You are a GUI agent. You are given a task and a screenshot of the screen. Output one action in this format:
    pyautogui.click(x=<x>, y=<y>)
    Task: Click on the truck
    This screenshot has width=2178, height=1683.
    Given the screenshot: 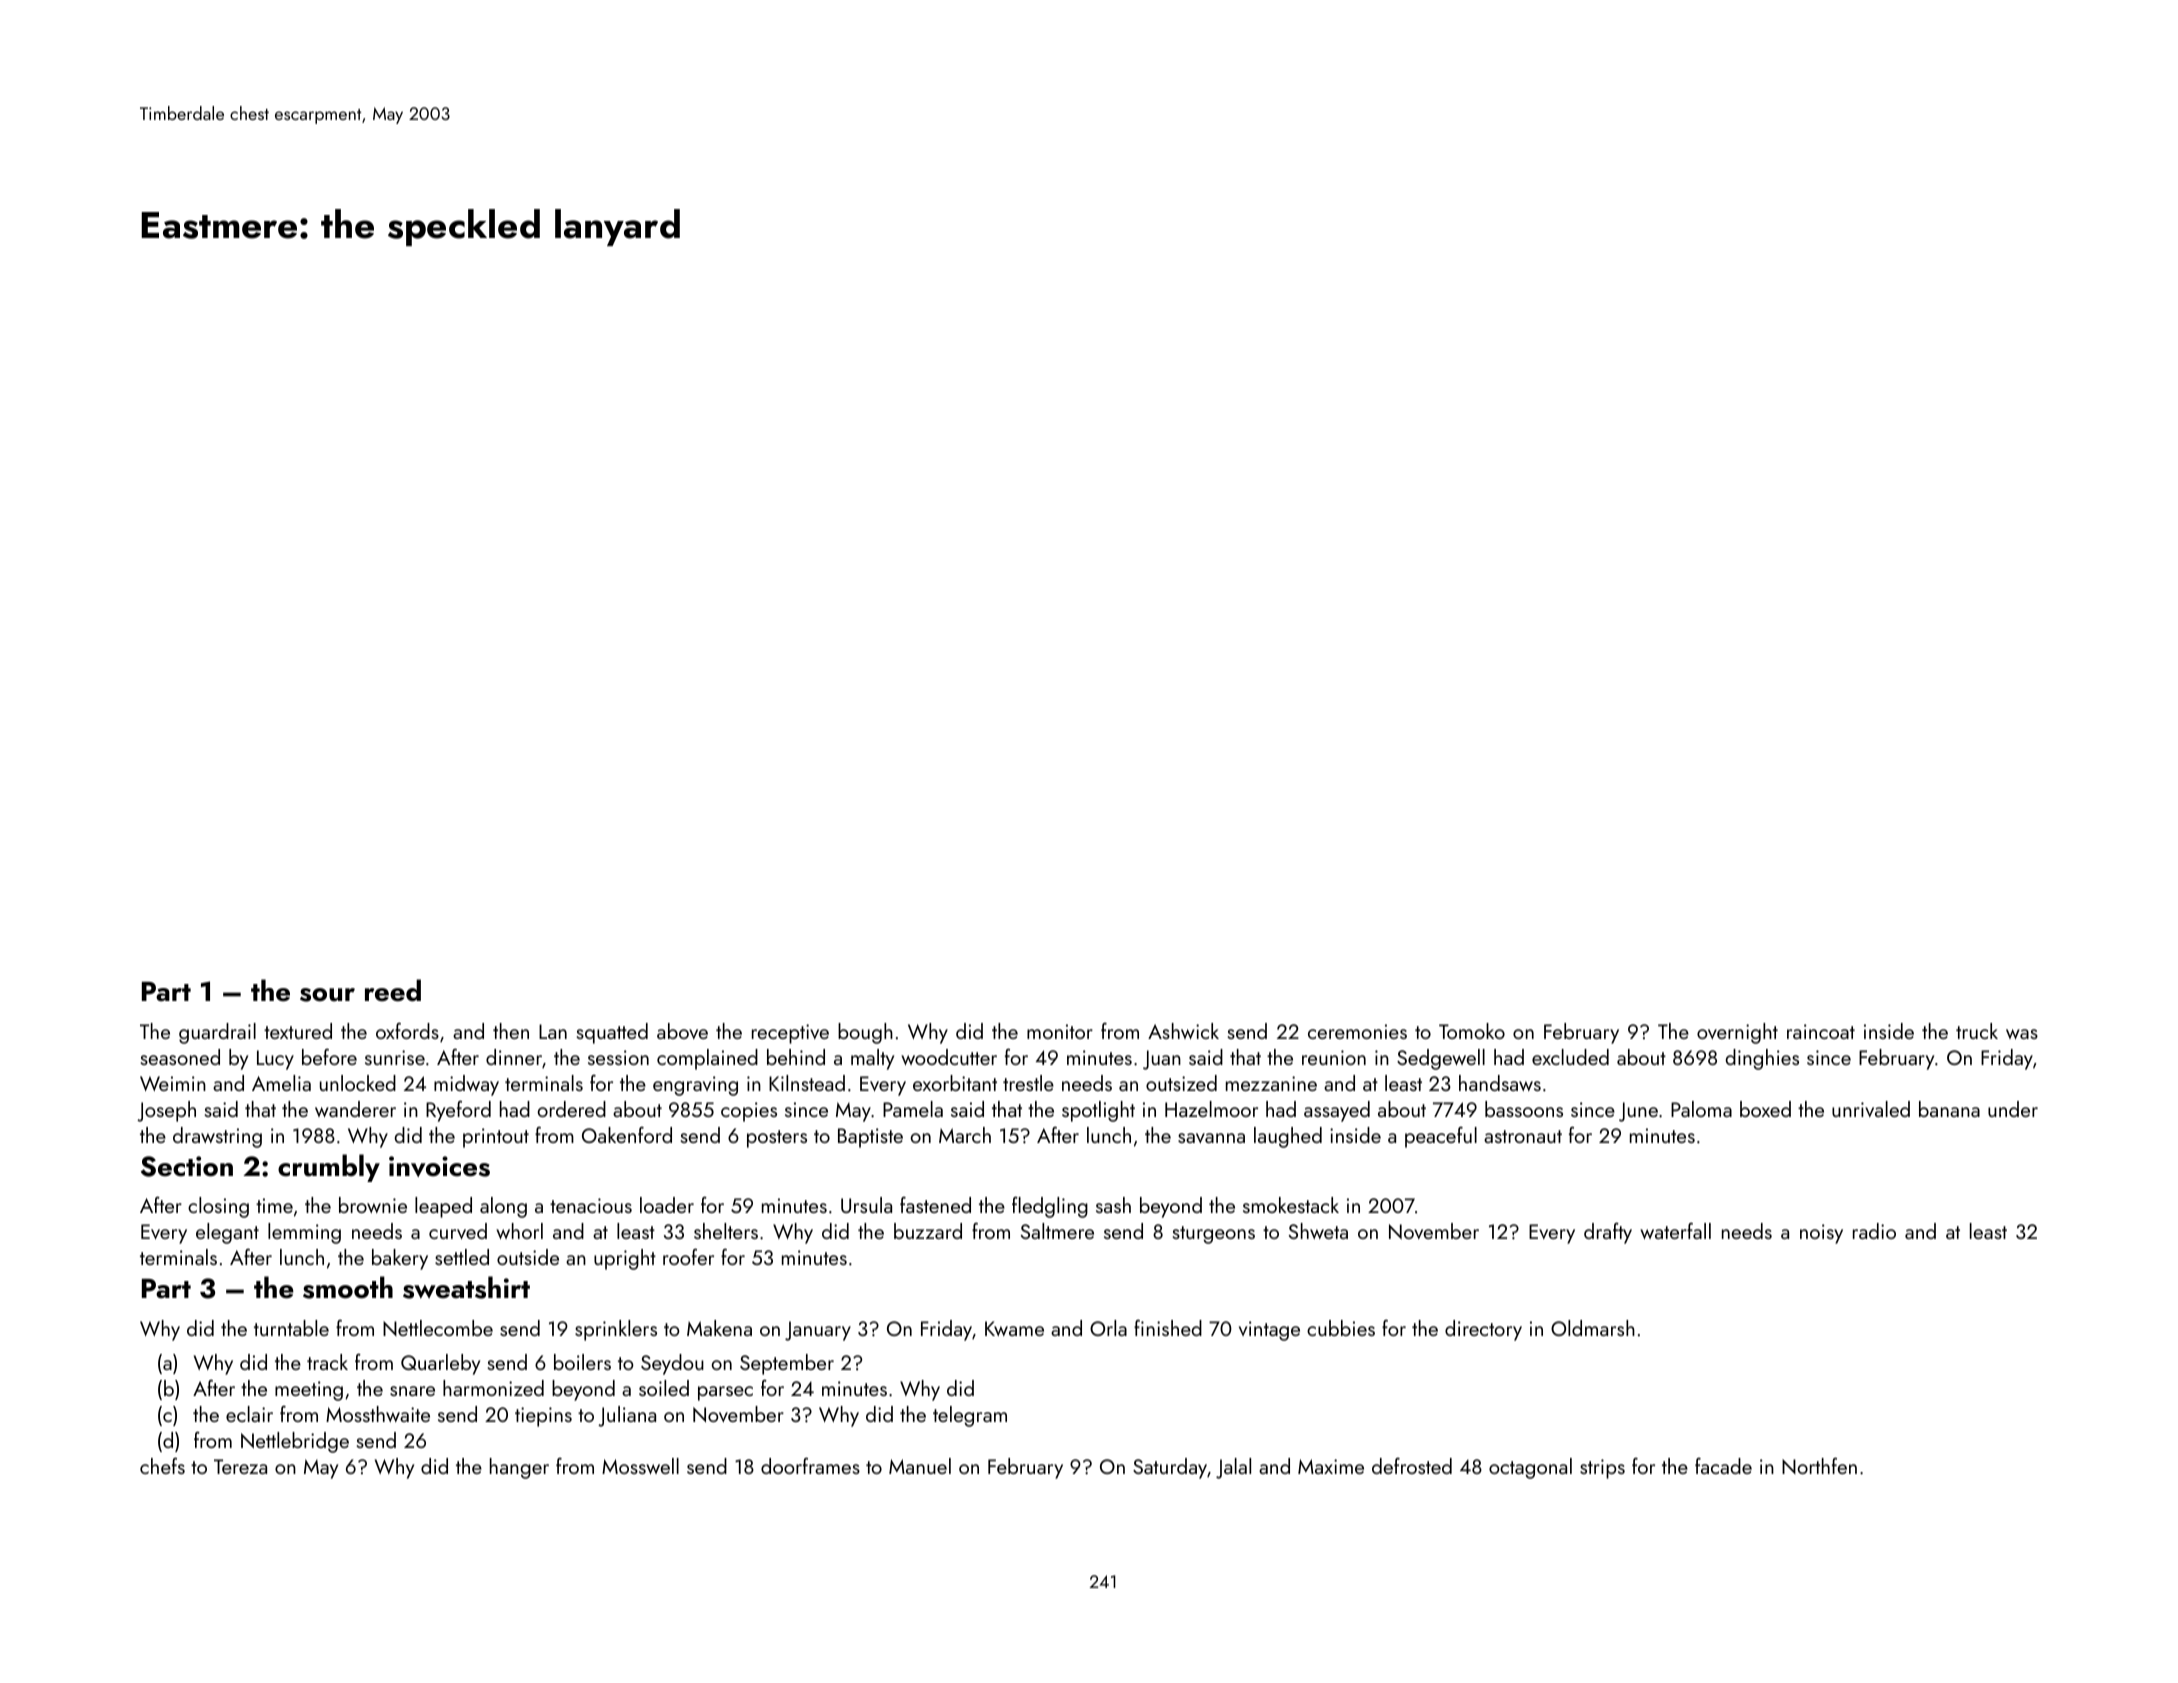 What is the action you would take?
    pyautogui.click(x=1977, y=1031)
